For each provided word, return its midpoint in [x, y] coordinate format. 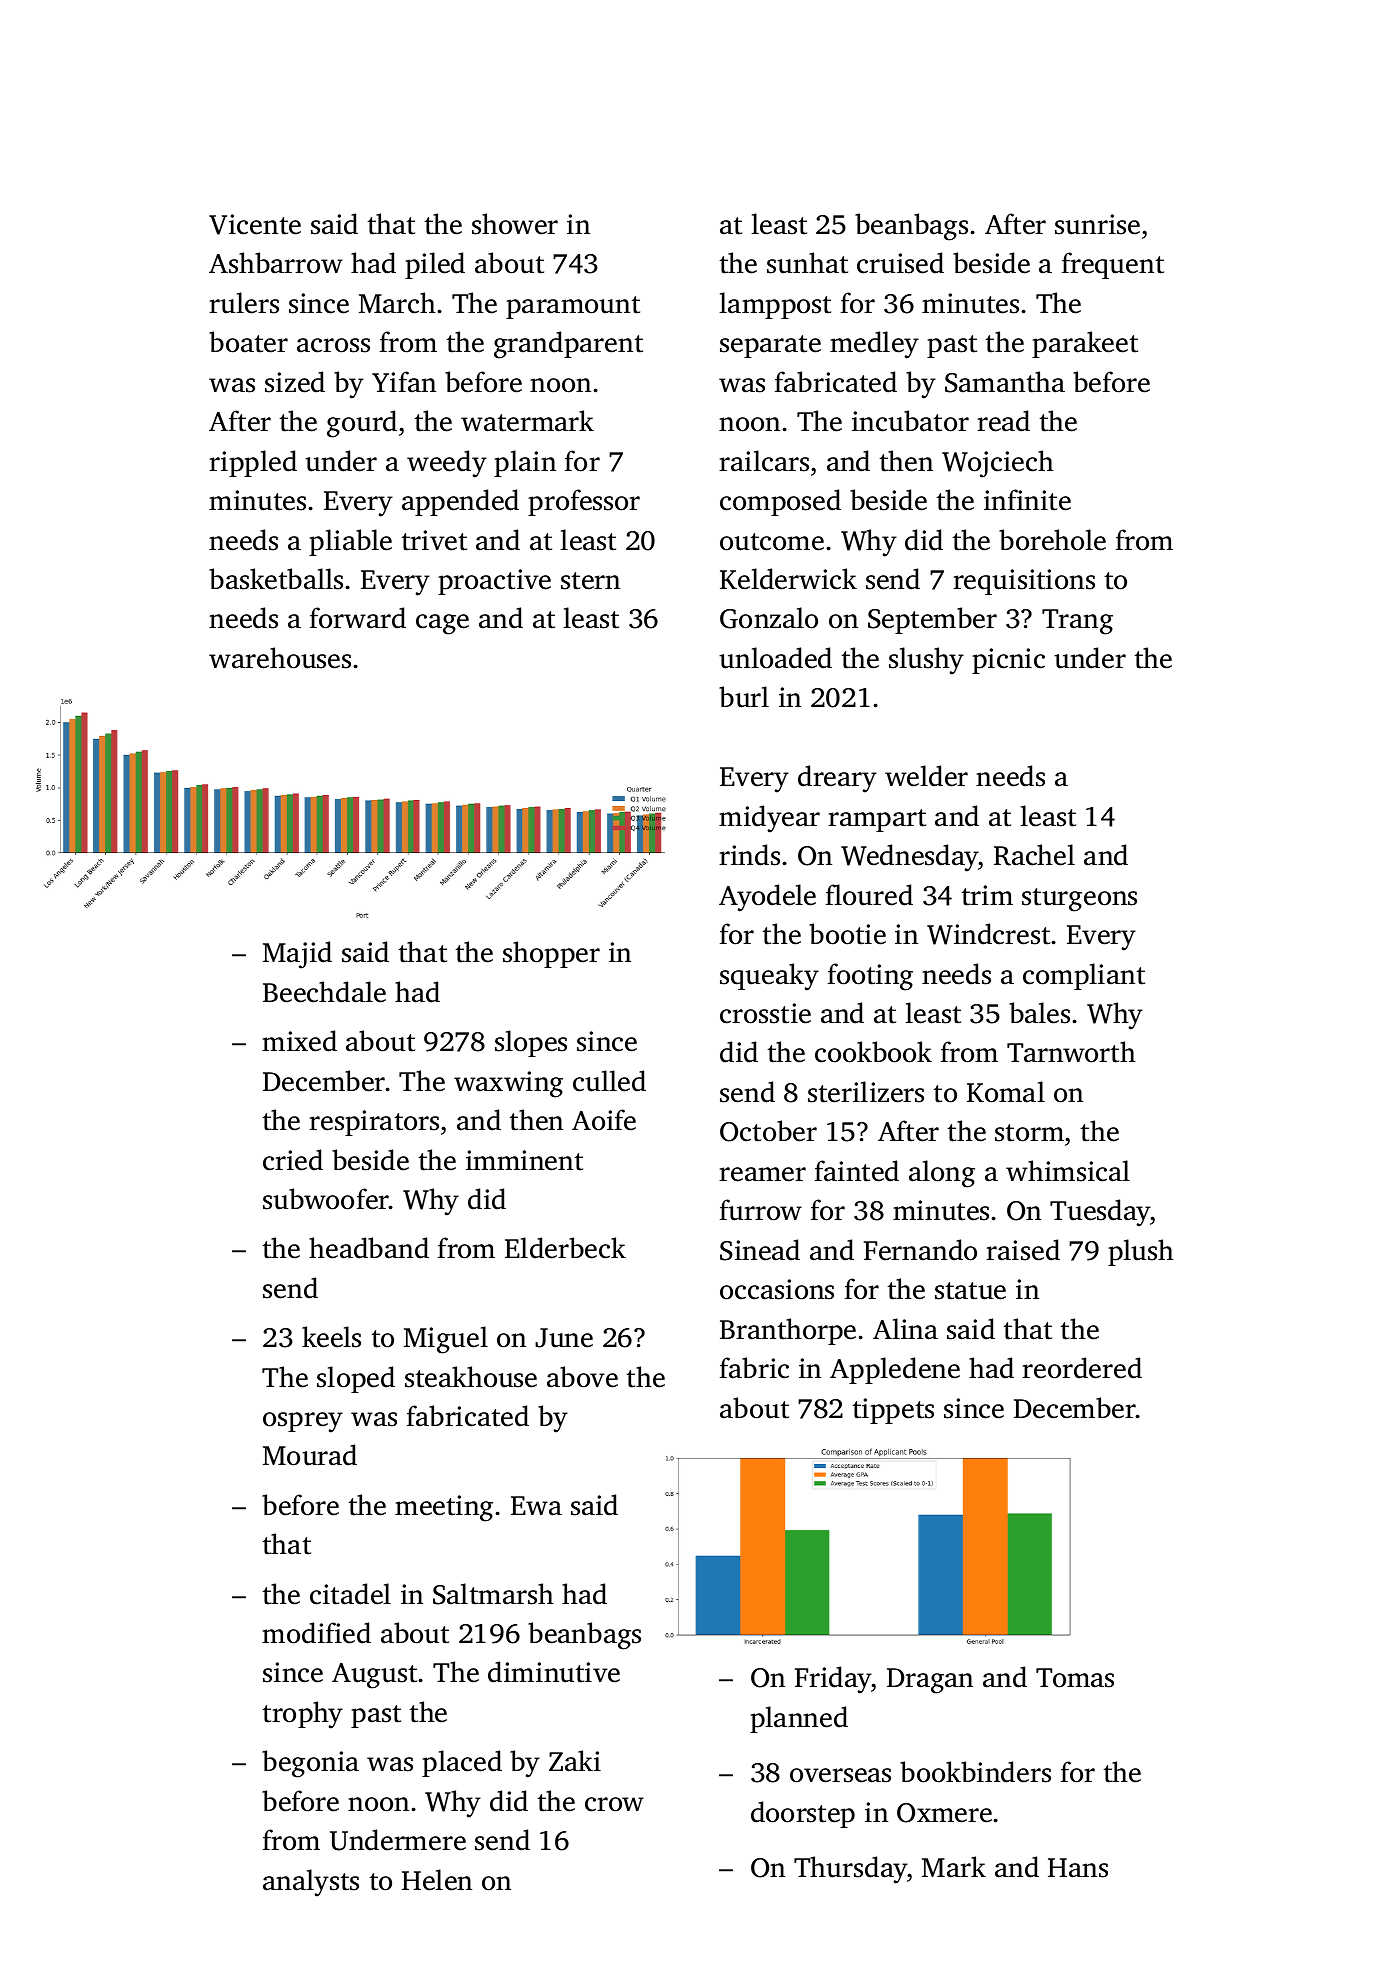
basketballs [276, 579]
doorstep [803, 1814]
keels [331, 1337]
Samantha [1005, 382]
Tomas [1075, 1678]
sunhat [807, 263]
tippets [893, 1411]
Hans [1078, 1868]
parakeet [1085, 344]
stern [590, 581]
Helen [437, 1880]
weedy [447, 464]
